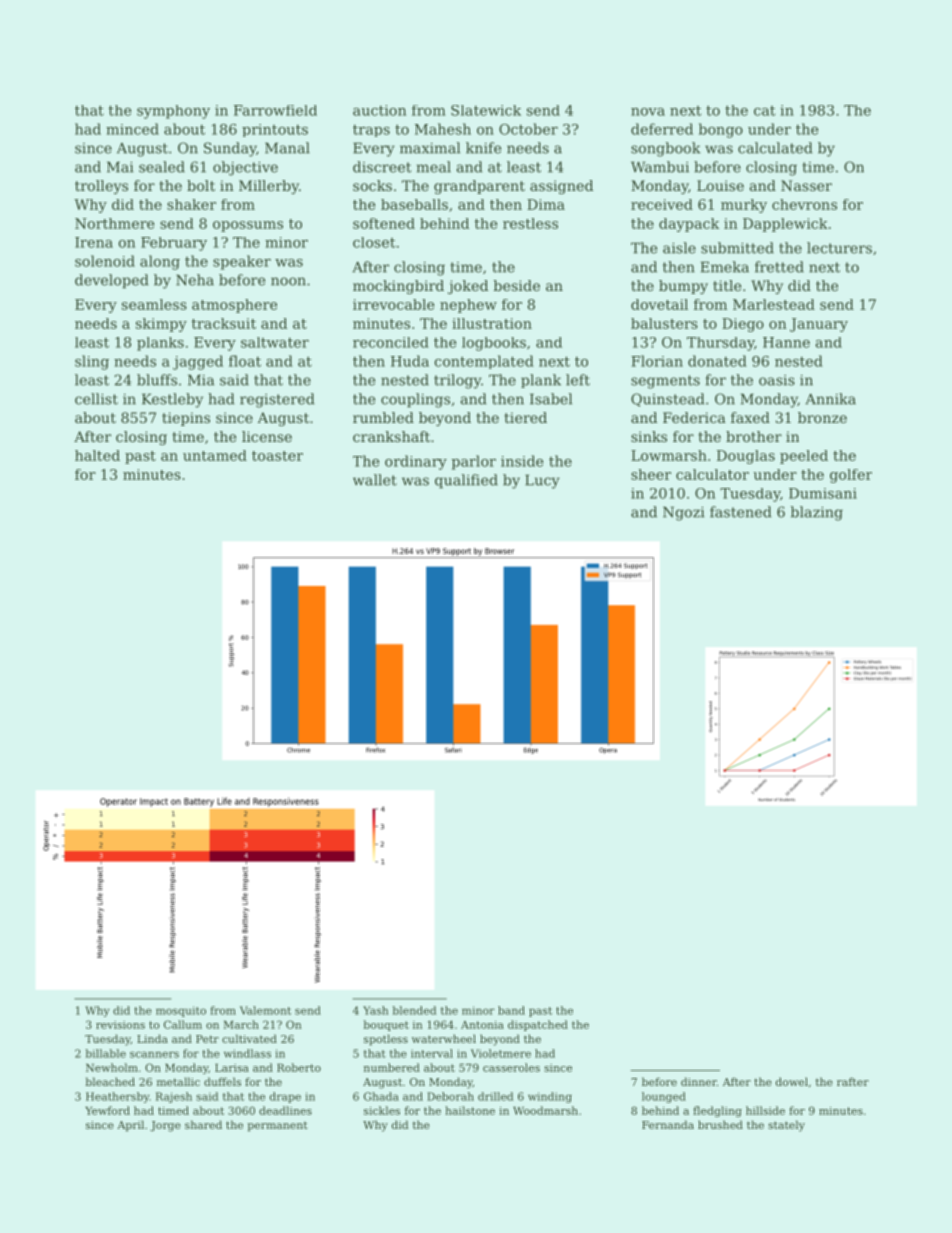  Describe the element at coordinates (97, 455) in the page. I see `halted` at that location.
